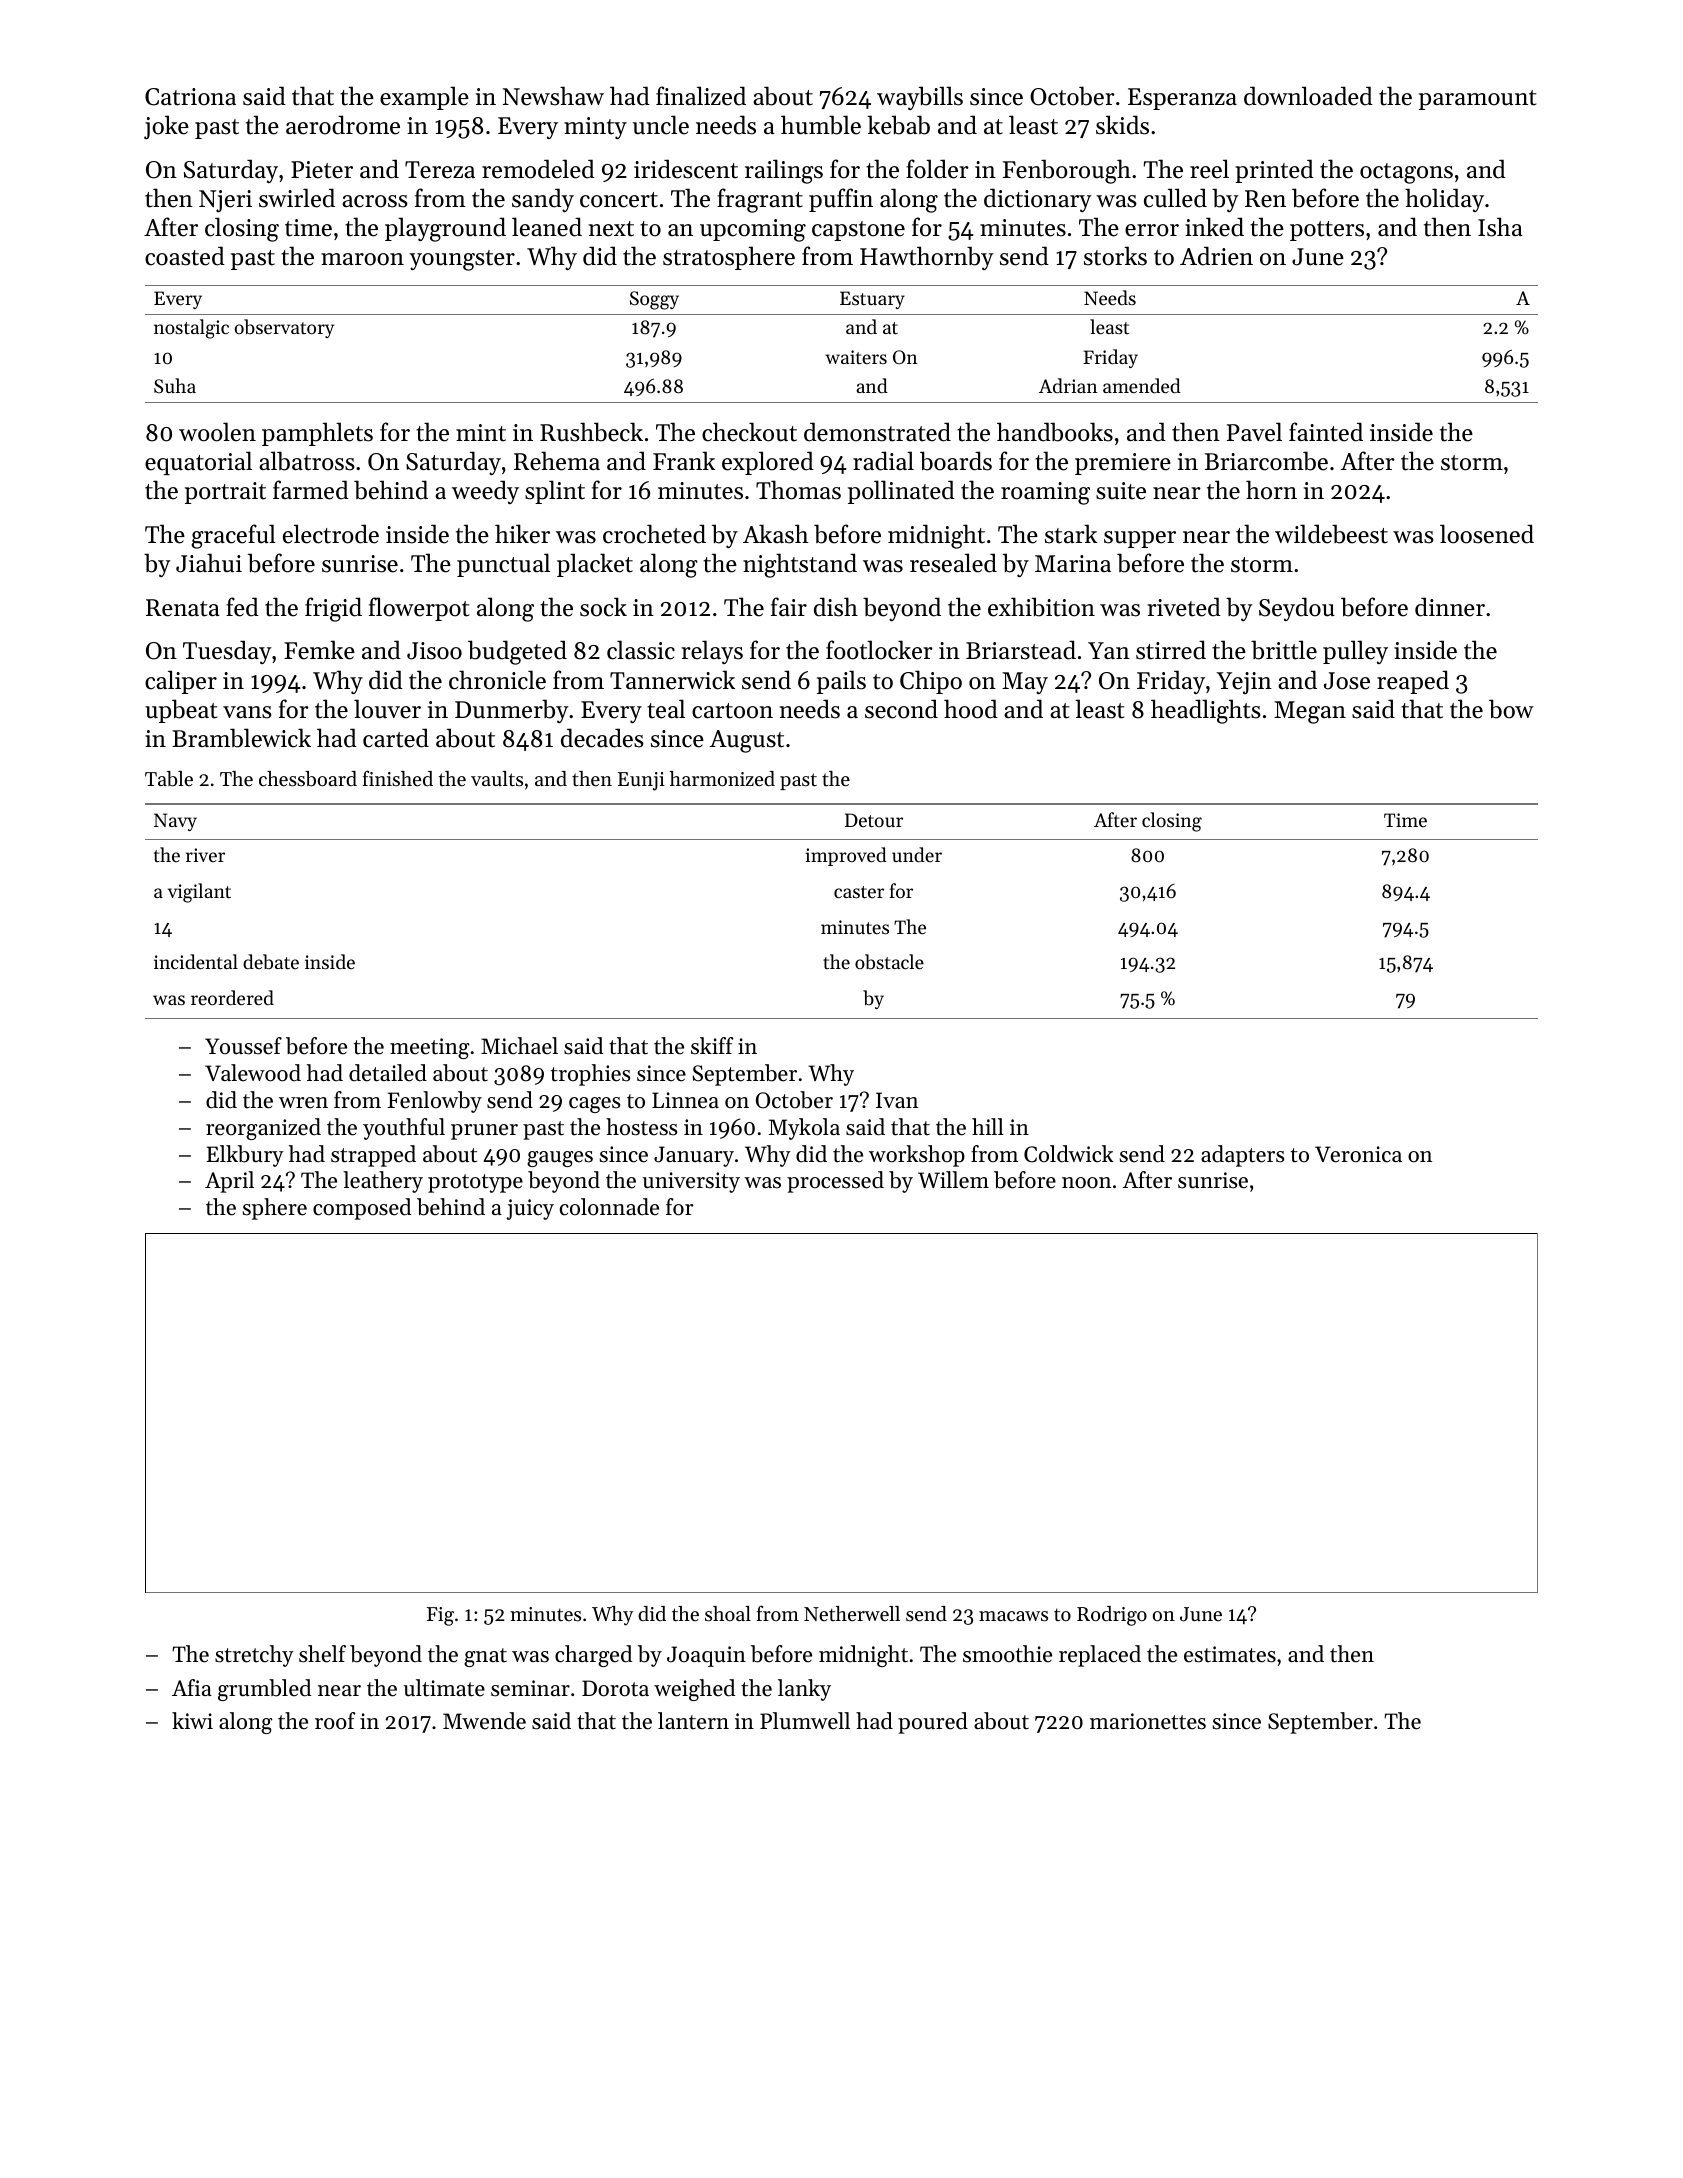  I want to click on example, so click(424, 98).
